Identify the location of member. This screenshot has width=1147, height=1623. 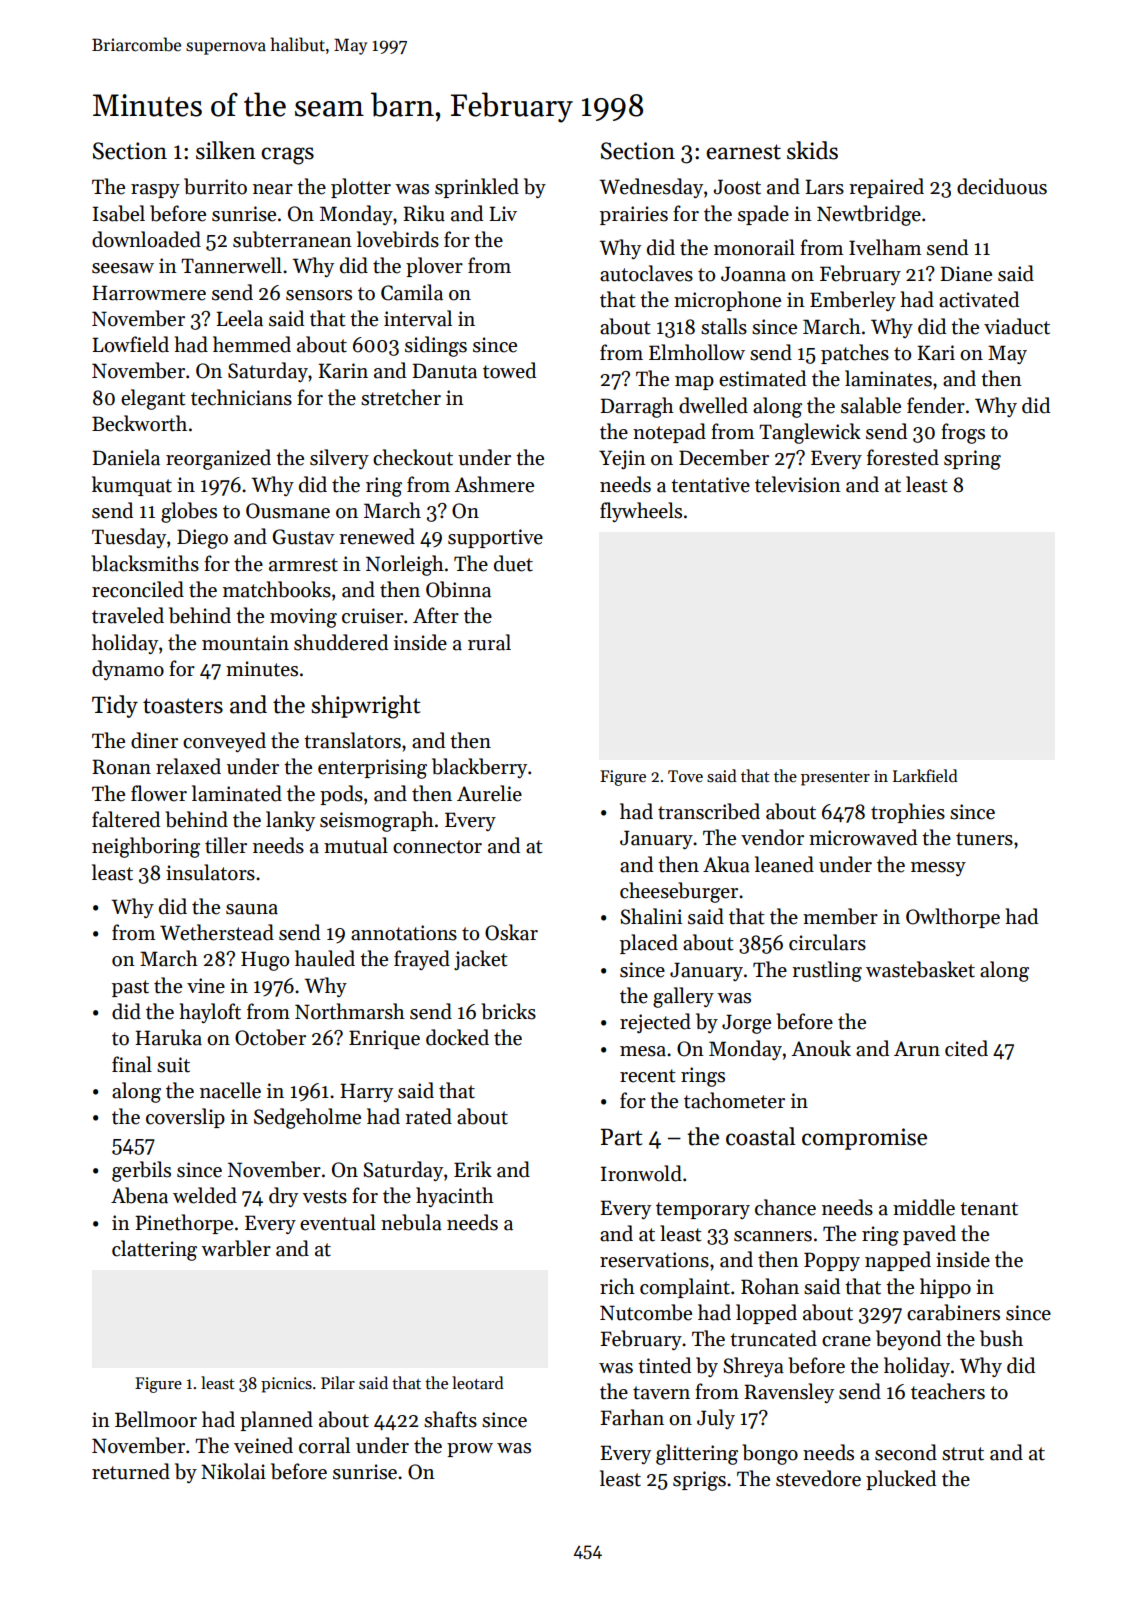
(840, 916).
